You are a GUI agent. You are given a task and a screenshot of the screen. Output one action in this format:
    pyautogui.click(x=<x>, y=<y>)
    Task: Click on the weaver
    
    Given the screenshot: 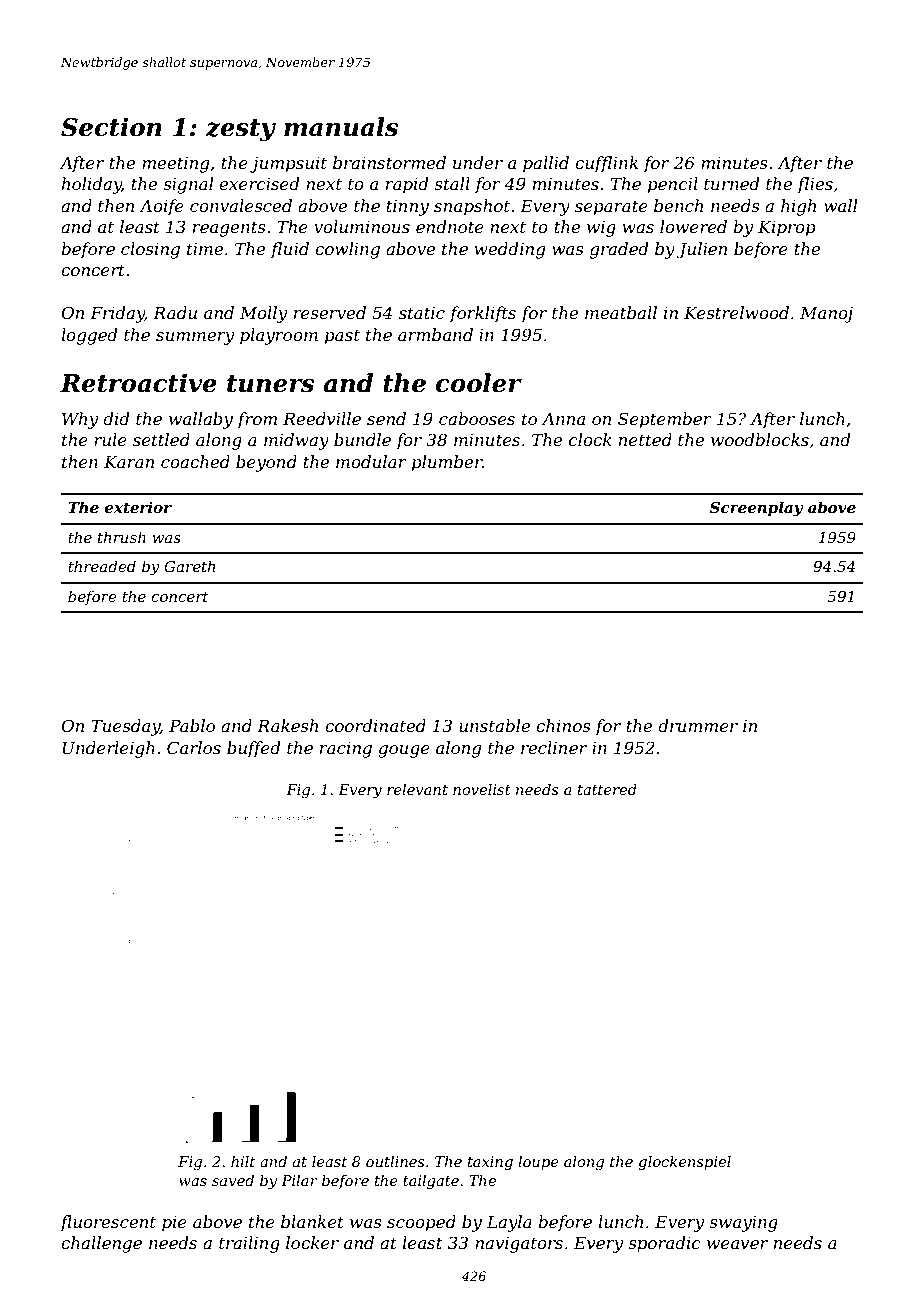 What is the action you would take?
    pyautogui.click(x=737, y=1244)
